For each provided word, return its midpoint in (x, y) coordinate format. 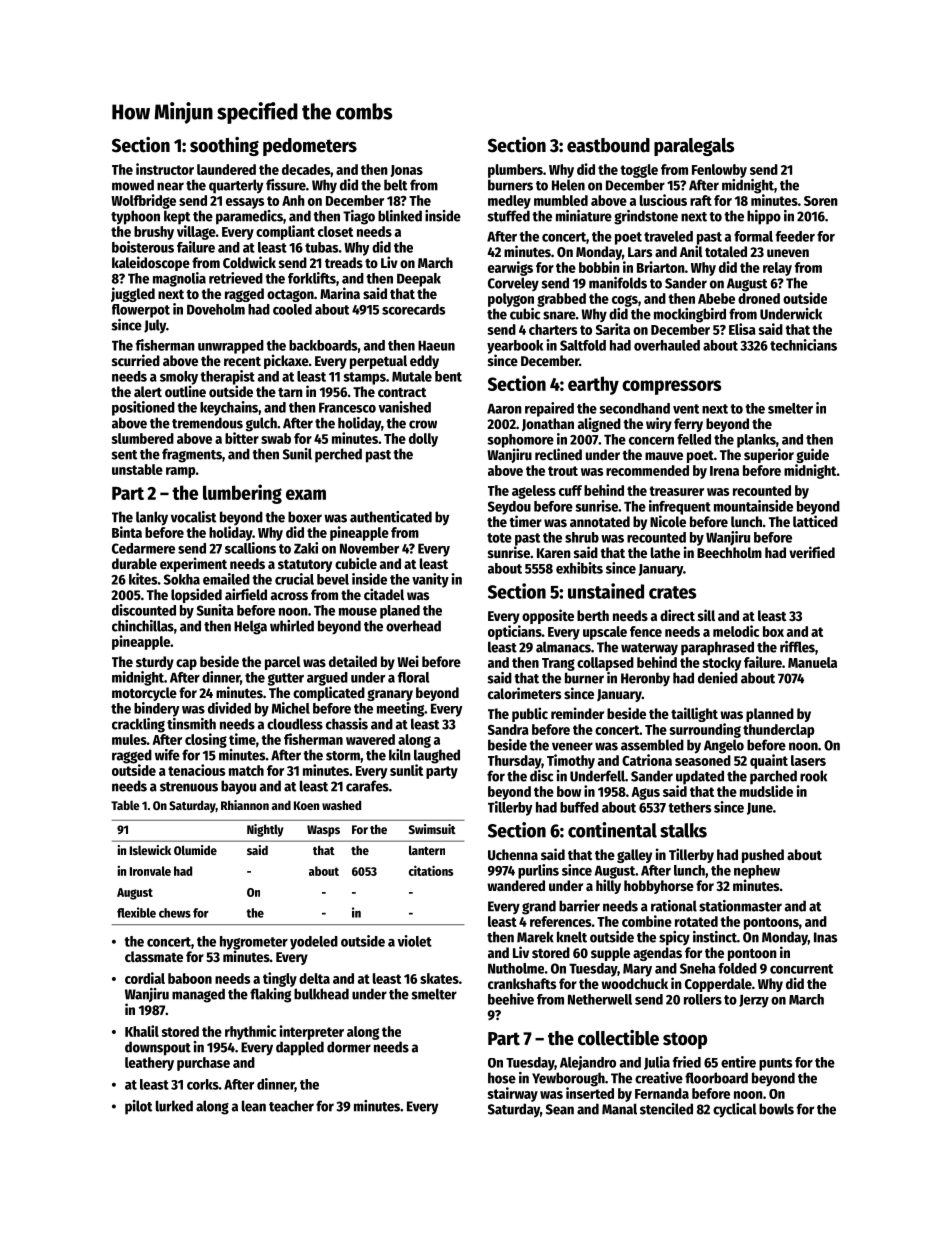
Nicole (668, 521)
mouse (358, 612)
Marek (535, 937)
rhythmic (250, 1032)
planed (400, 612)
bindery (157, 709)
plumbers (515, 171)
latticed (815, 521)
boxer (305, 517)
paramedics (249, 217)
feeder (795, 236)
